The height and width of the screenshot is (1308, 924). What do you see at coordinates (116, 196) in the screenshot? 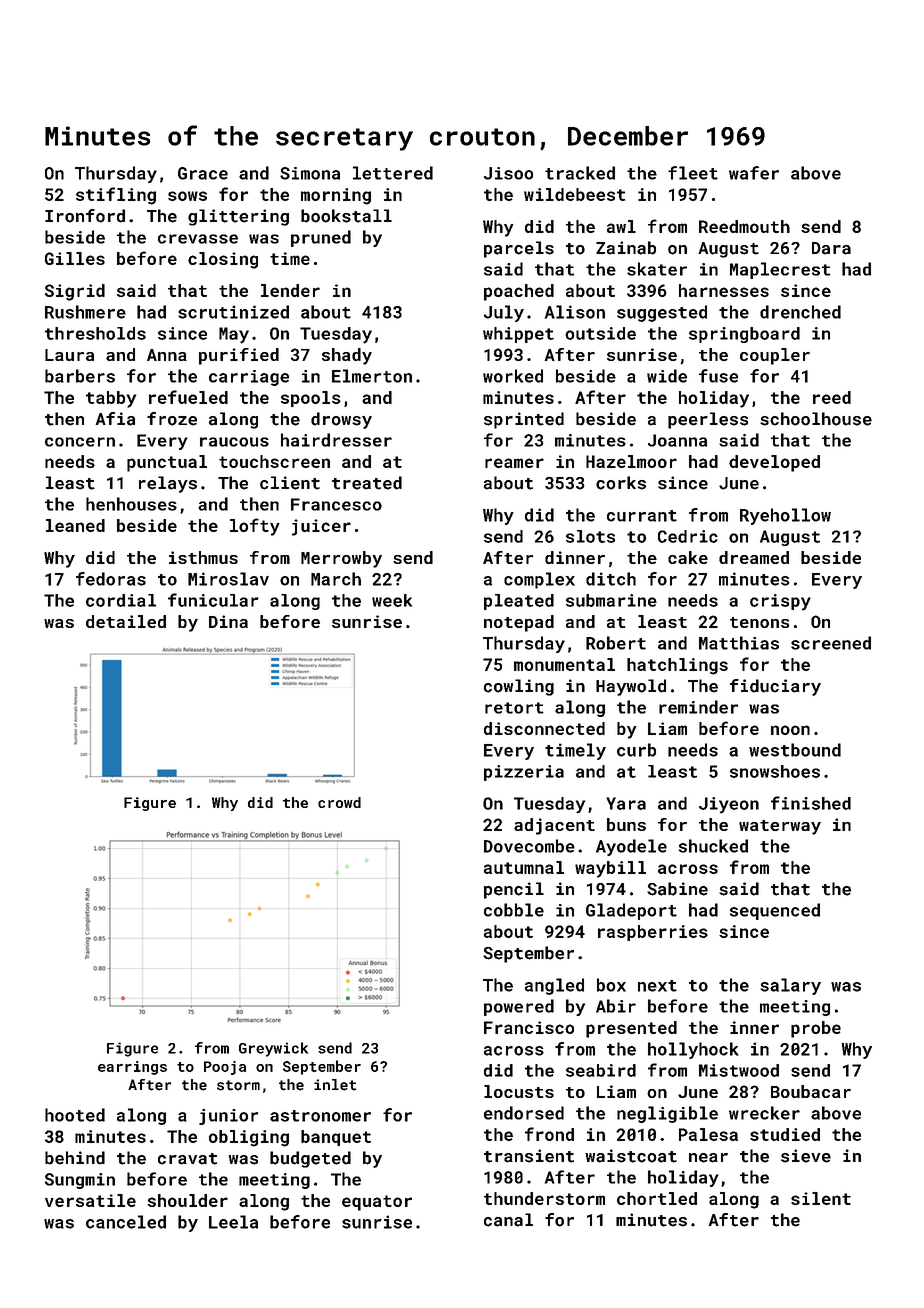
I see `stifling` at bounding box center [116, 196].
